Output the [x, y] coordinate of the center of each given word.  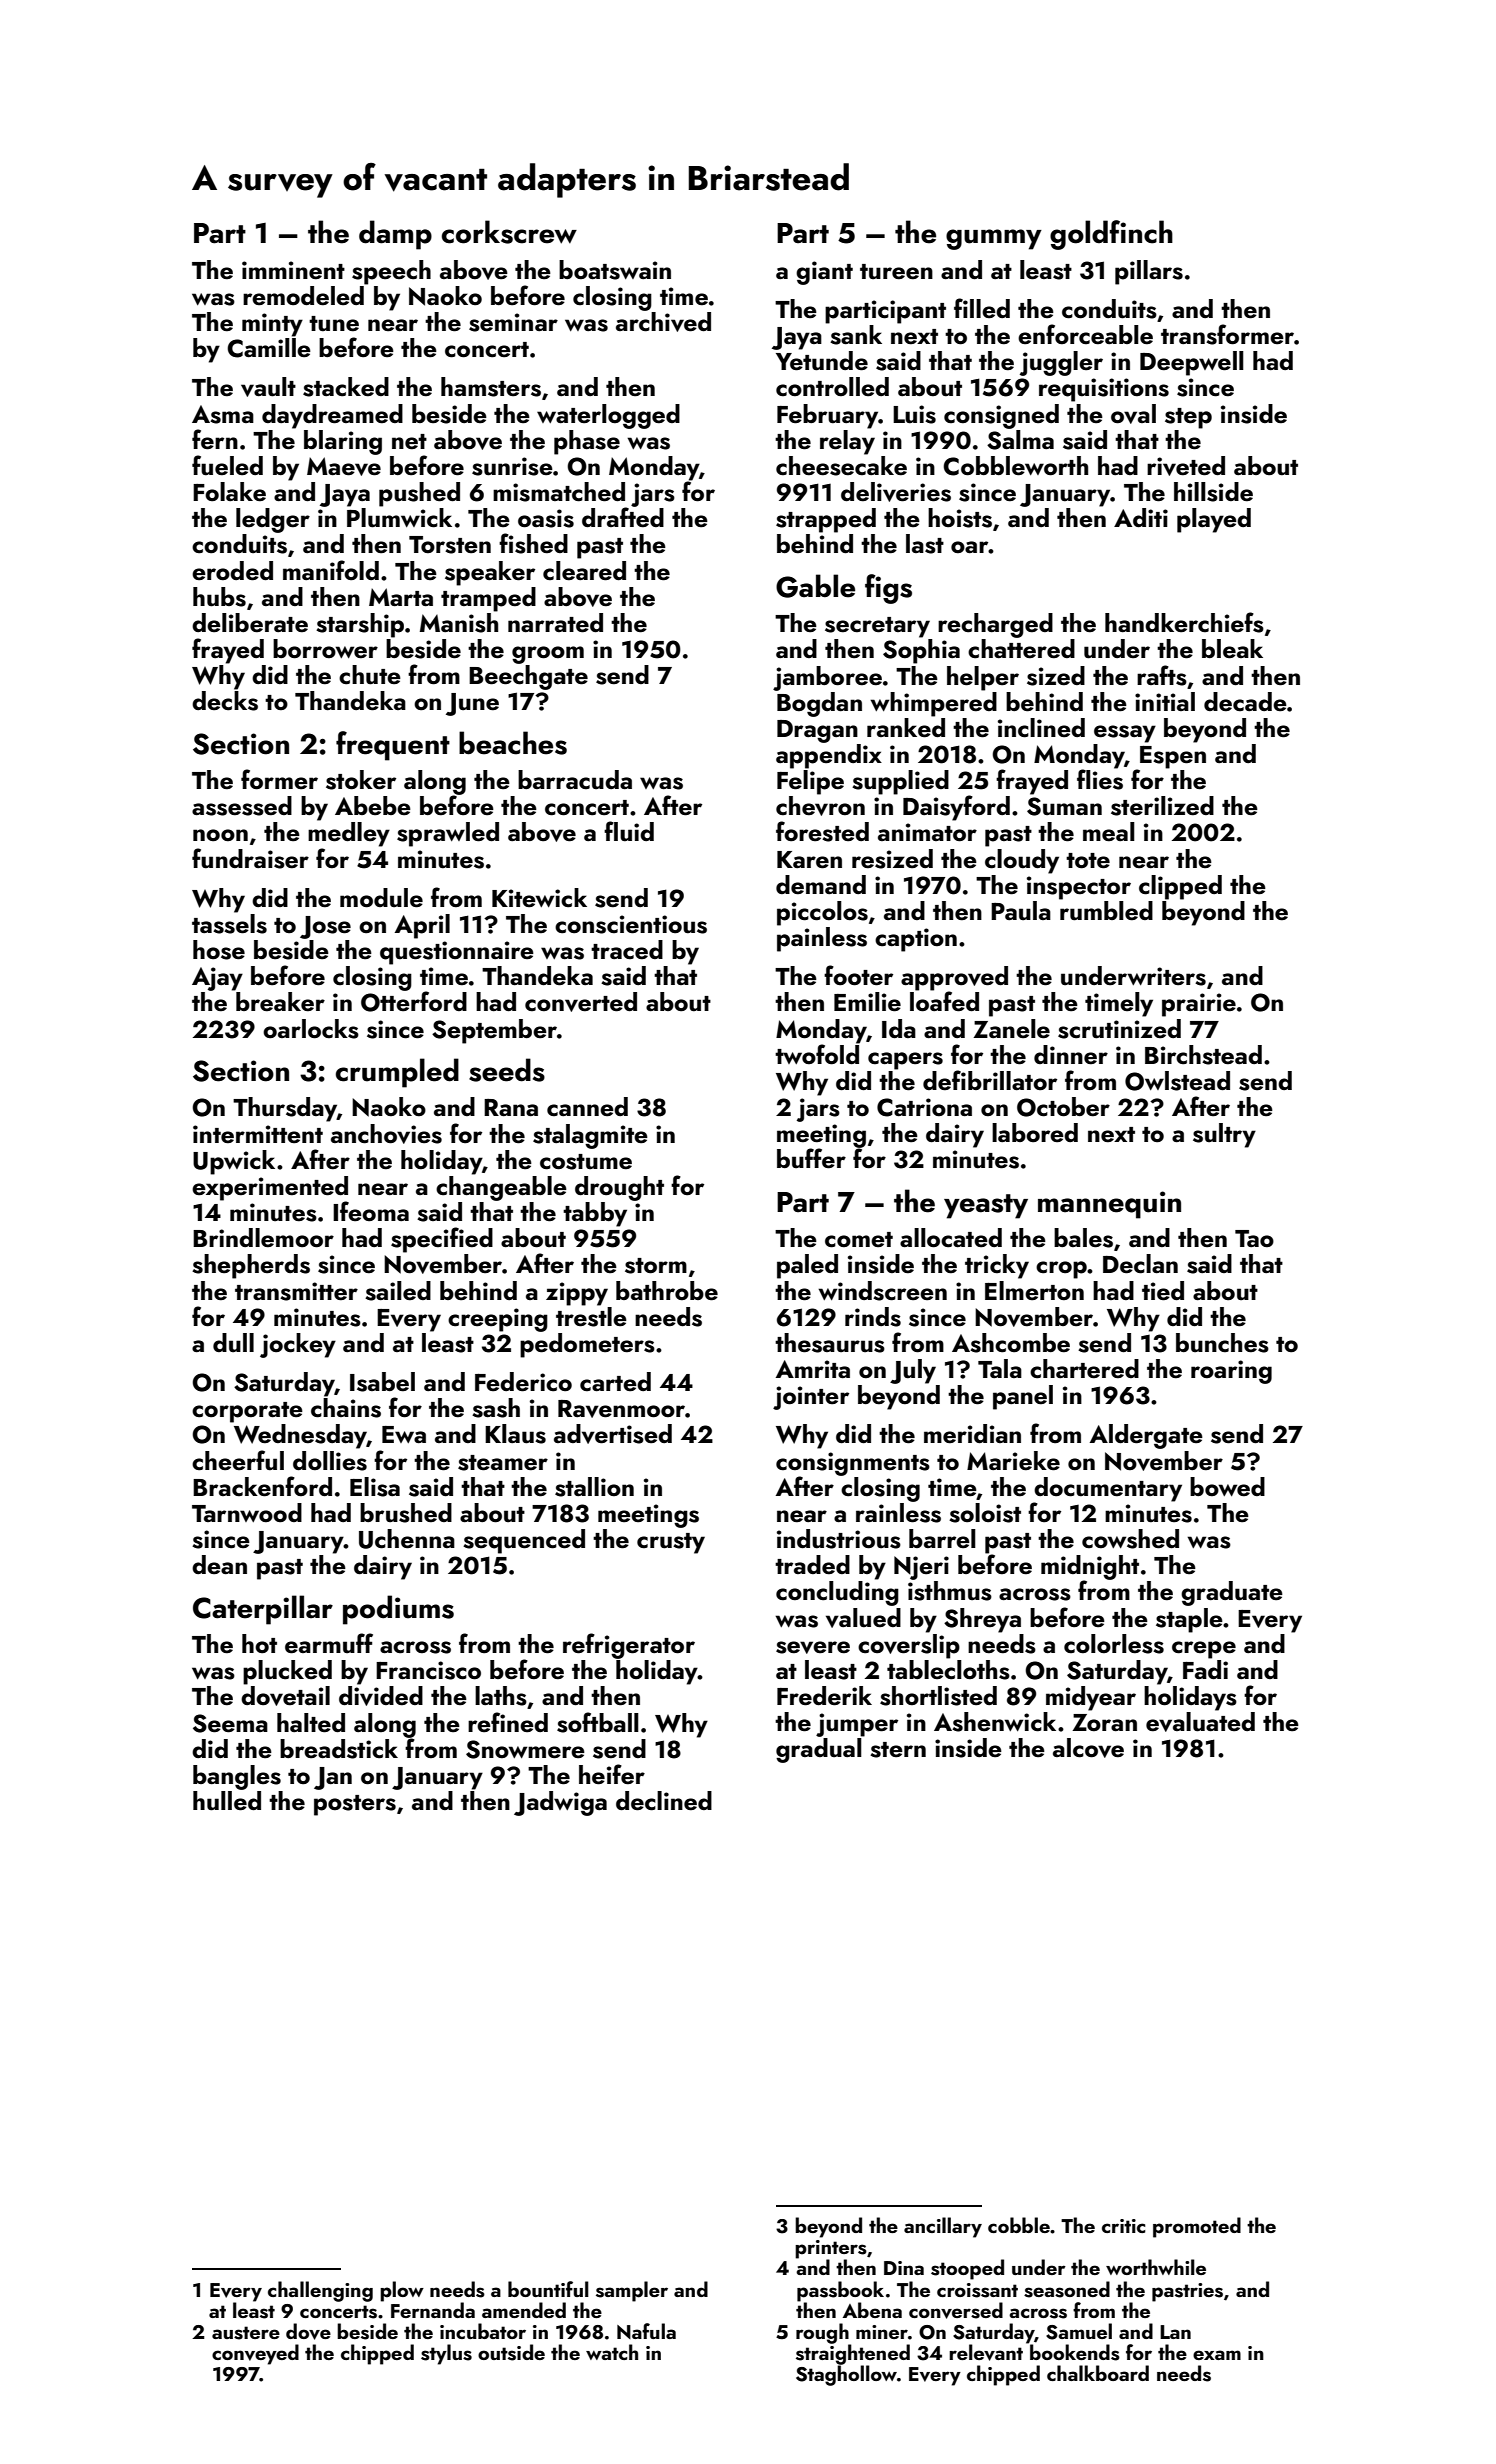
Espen [1173, 757]
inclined [1041, 728]
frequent [393, 746]
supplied [900, 782]
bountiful [548, 2289]
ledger [273, 520]
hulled [227, 1801]
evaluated [1200, 1722]
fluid [629, 831]
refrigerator [629, 1646]
